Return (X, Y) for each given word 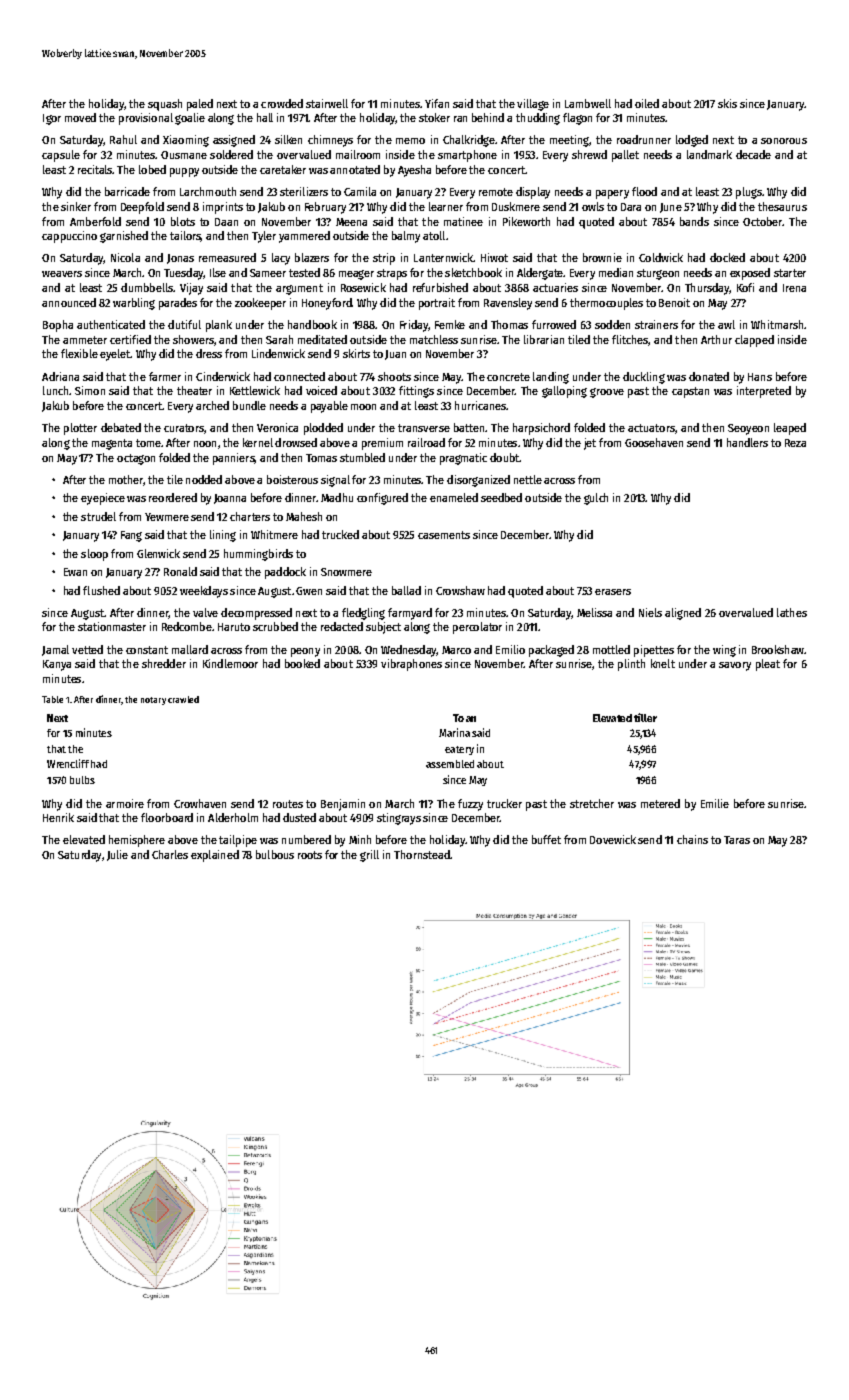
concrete (508, 377)
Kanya (57, 665)
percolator (477, 628)
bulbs (82, 780)
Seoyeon (748, 429)
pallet (625, 156)
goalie (190, 119)
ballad (406, 590)
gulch (596, 499)
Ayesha (414, 171)
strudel (98, 516)
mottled (611, 649)
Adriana (60, 376)
